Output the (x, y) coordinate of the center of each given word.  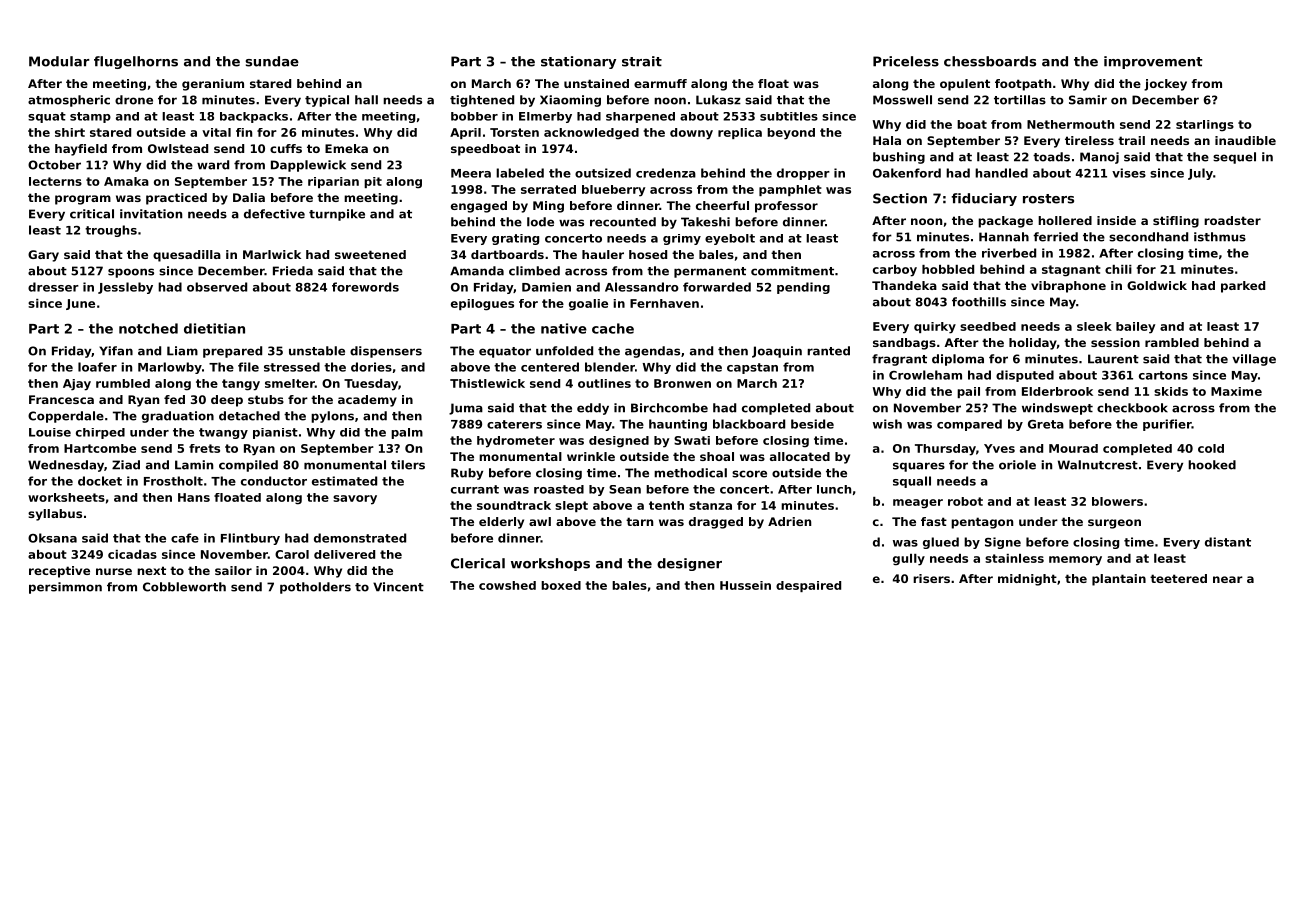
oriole (1017, 465)
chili (1118, 269)
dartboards (507, 254)
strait (642, 61)
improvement (1153, 62)
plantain (1119, 580)
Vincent (398, 587)
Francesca (61, 399)
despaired (808, 586)
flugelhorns (136, 62)
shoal (717, 456)
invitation (151, 214)
